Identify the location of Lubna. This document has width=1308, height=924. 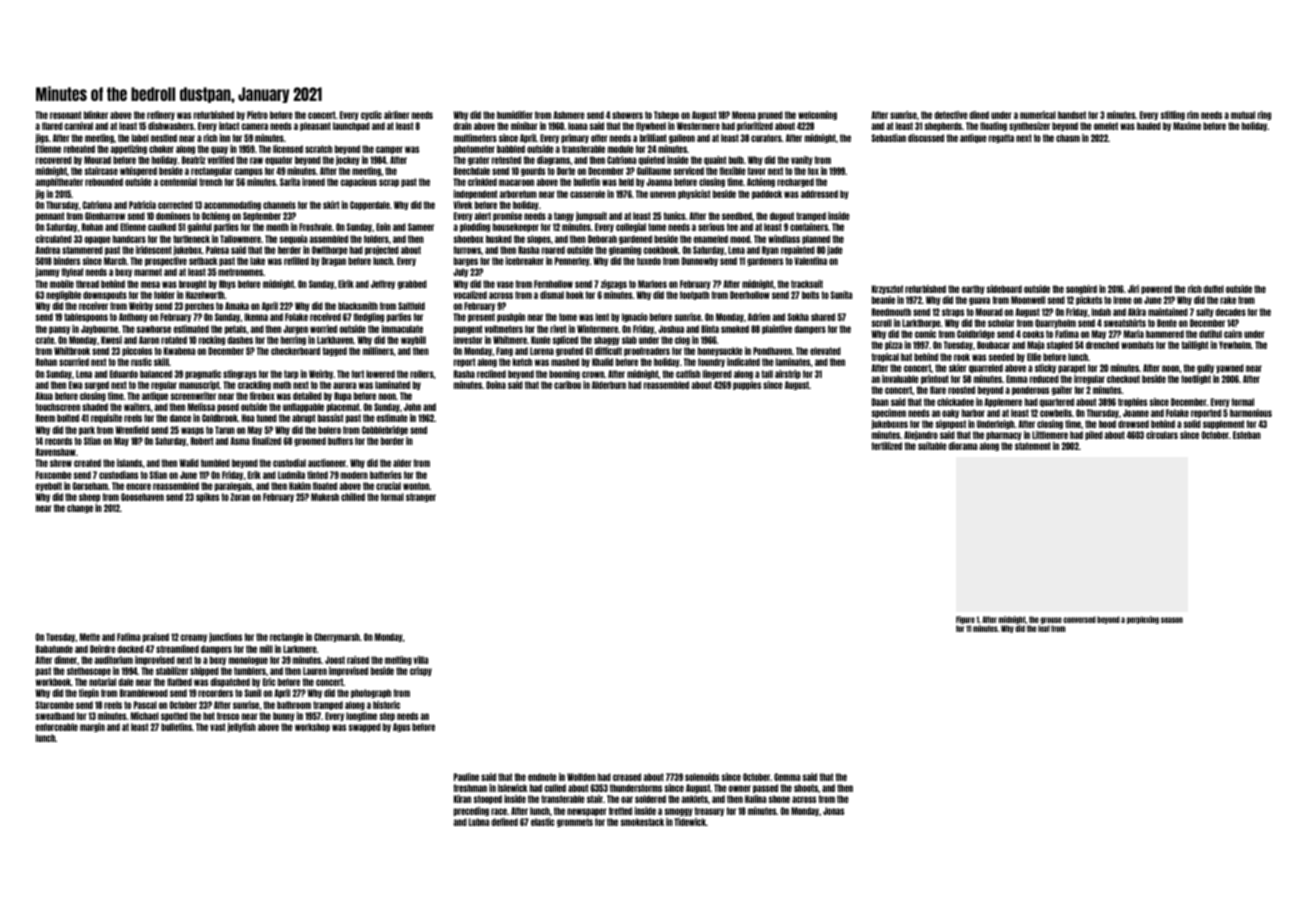
(479, 822).
